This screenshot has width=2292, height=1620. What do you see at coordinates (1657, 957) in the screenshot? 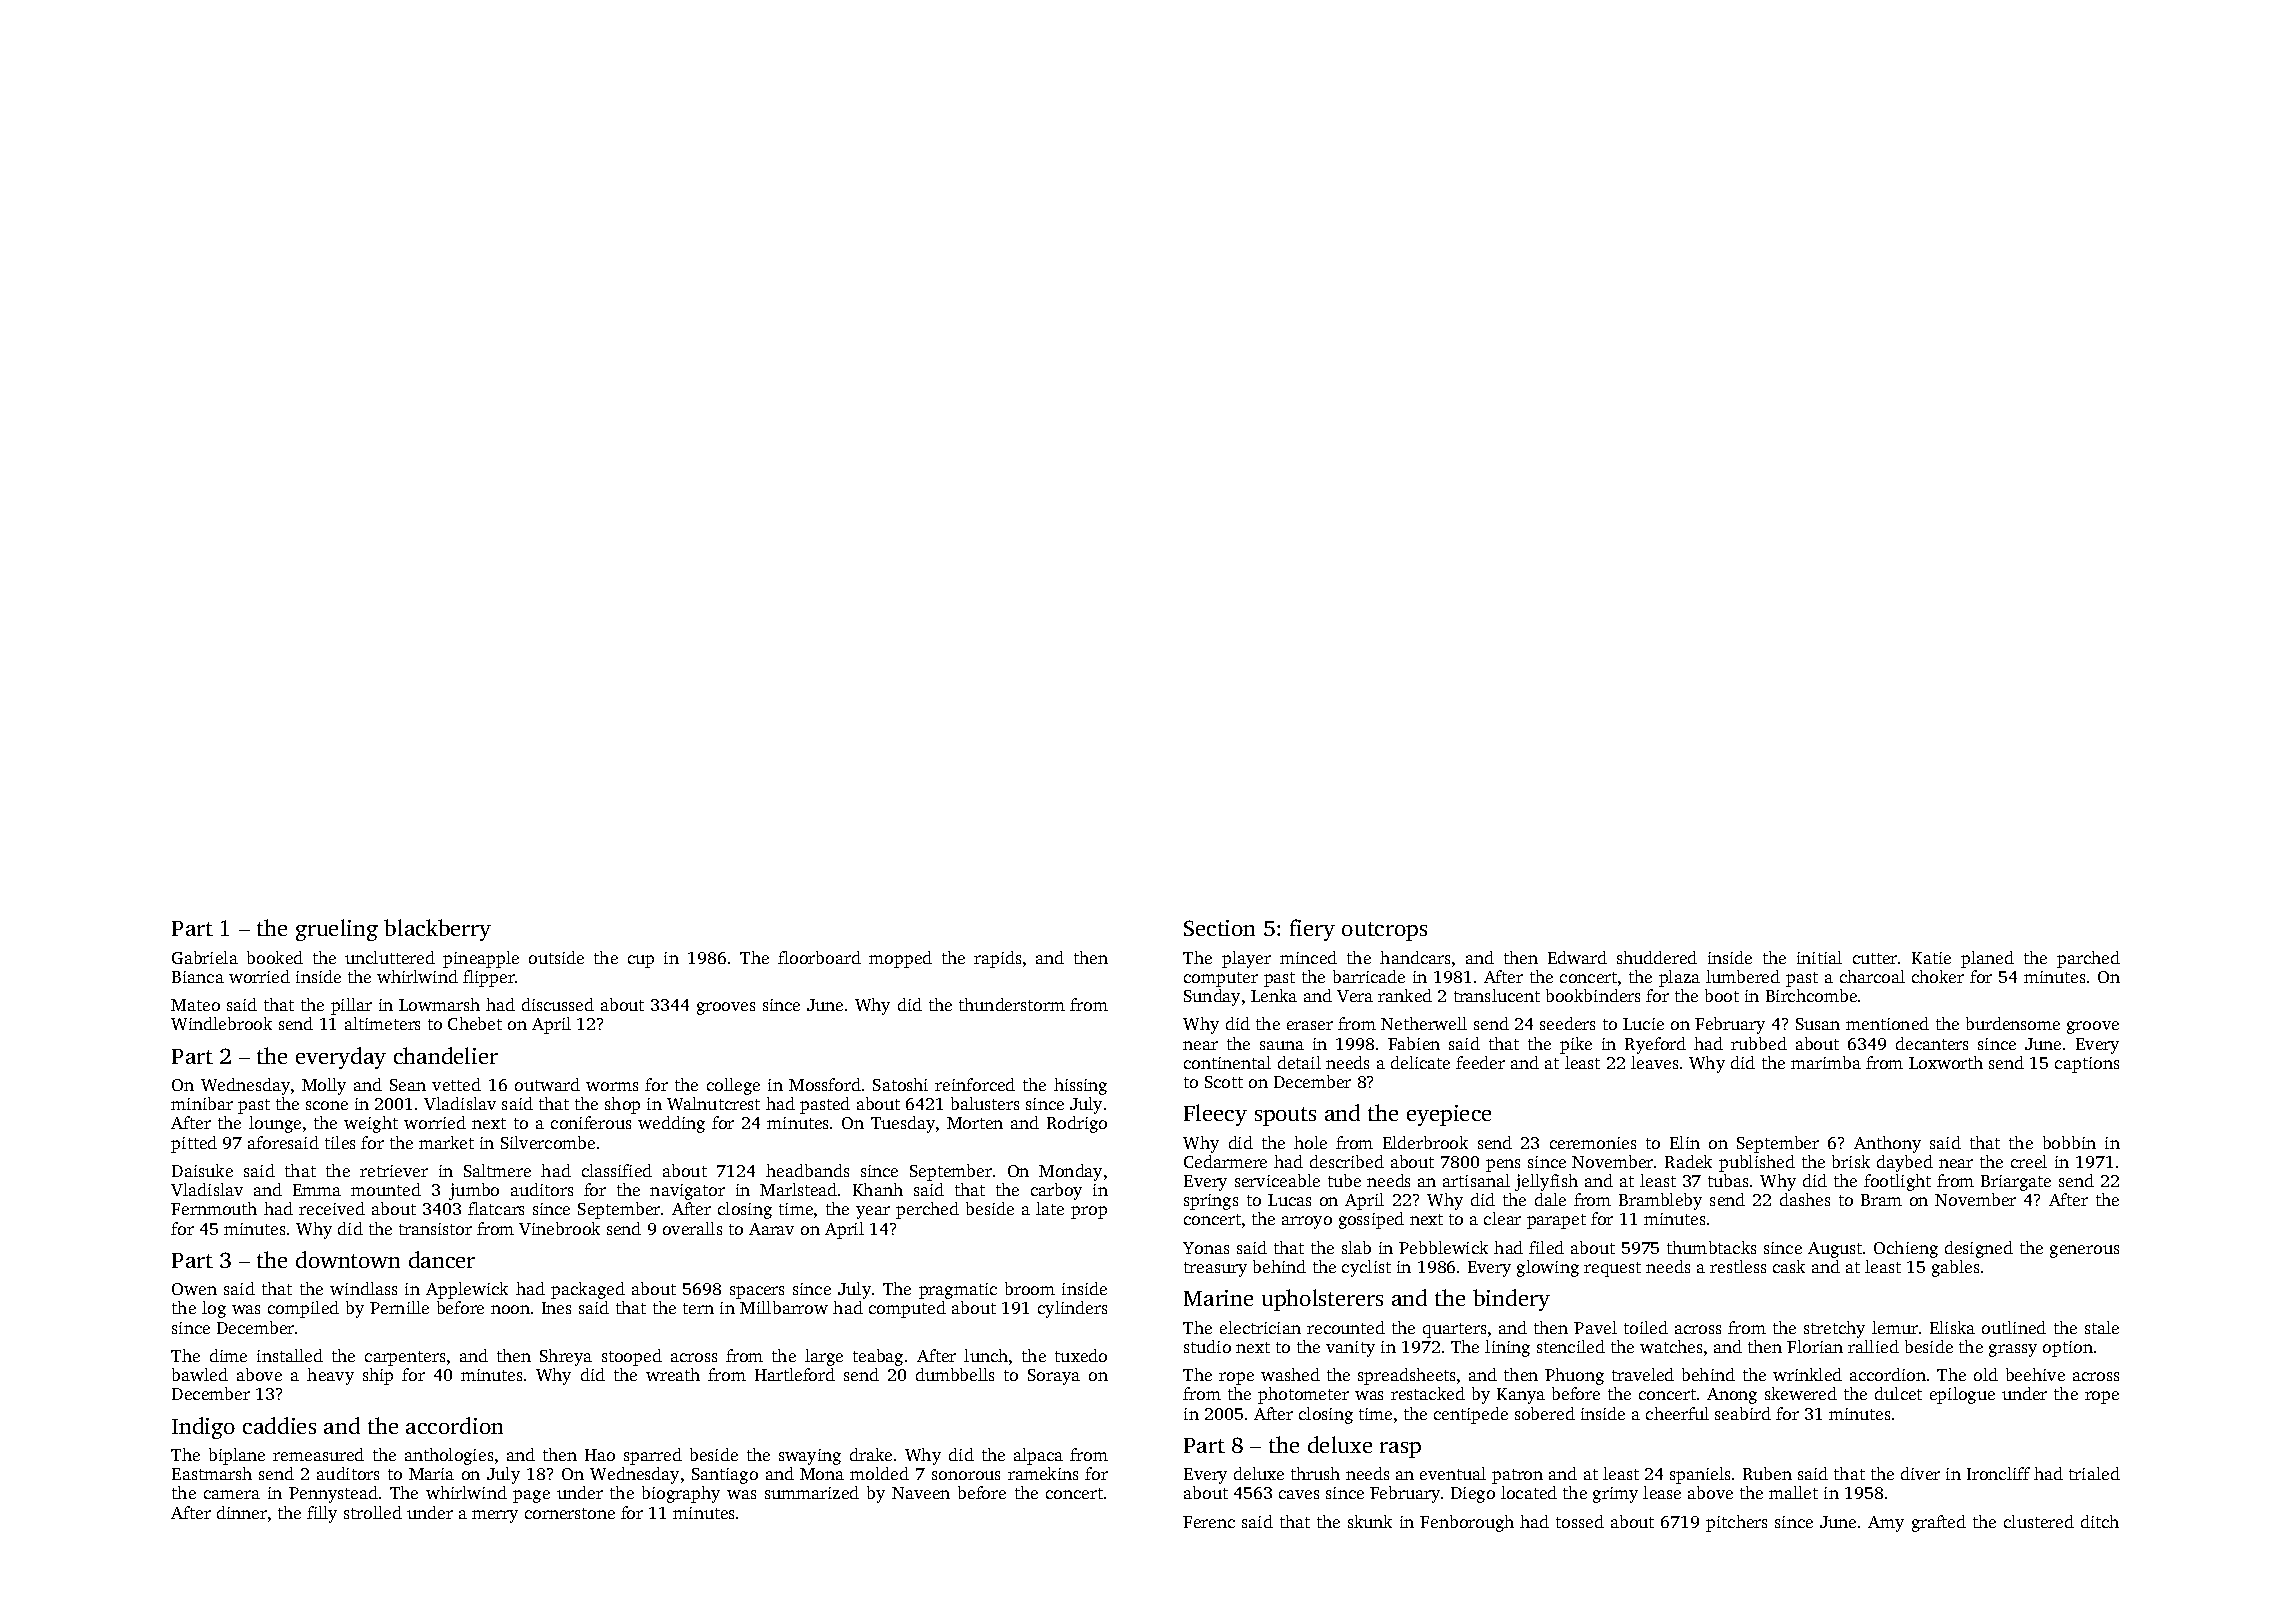
I see `shuddered` at bounding box center [1657, 957].
